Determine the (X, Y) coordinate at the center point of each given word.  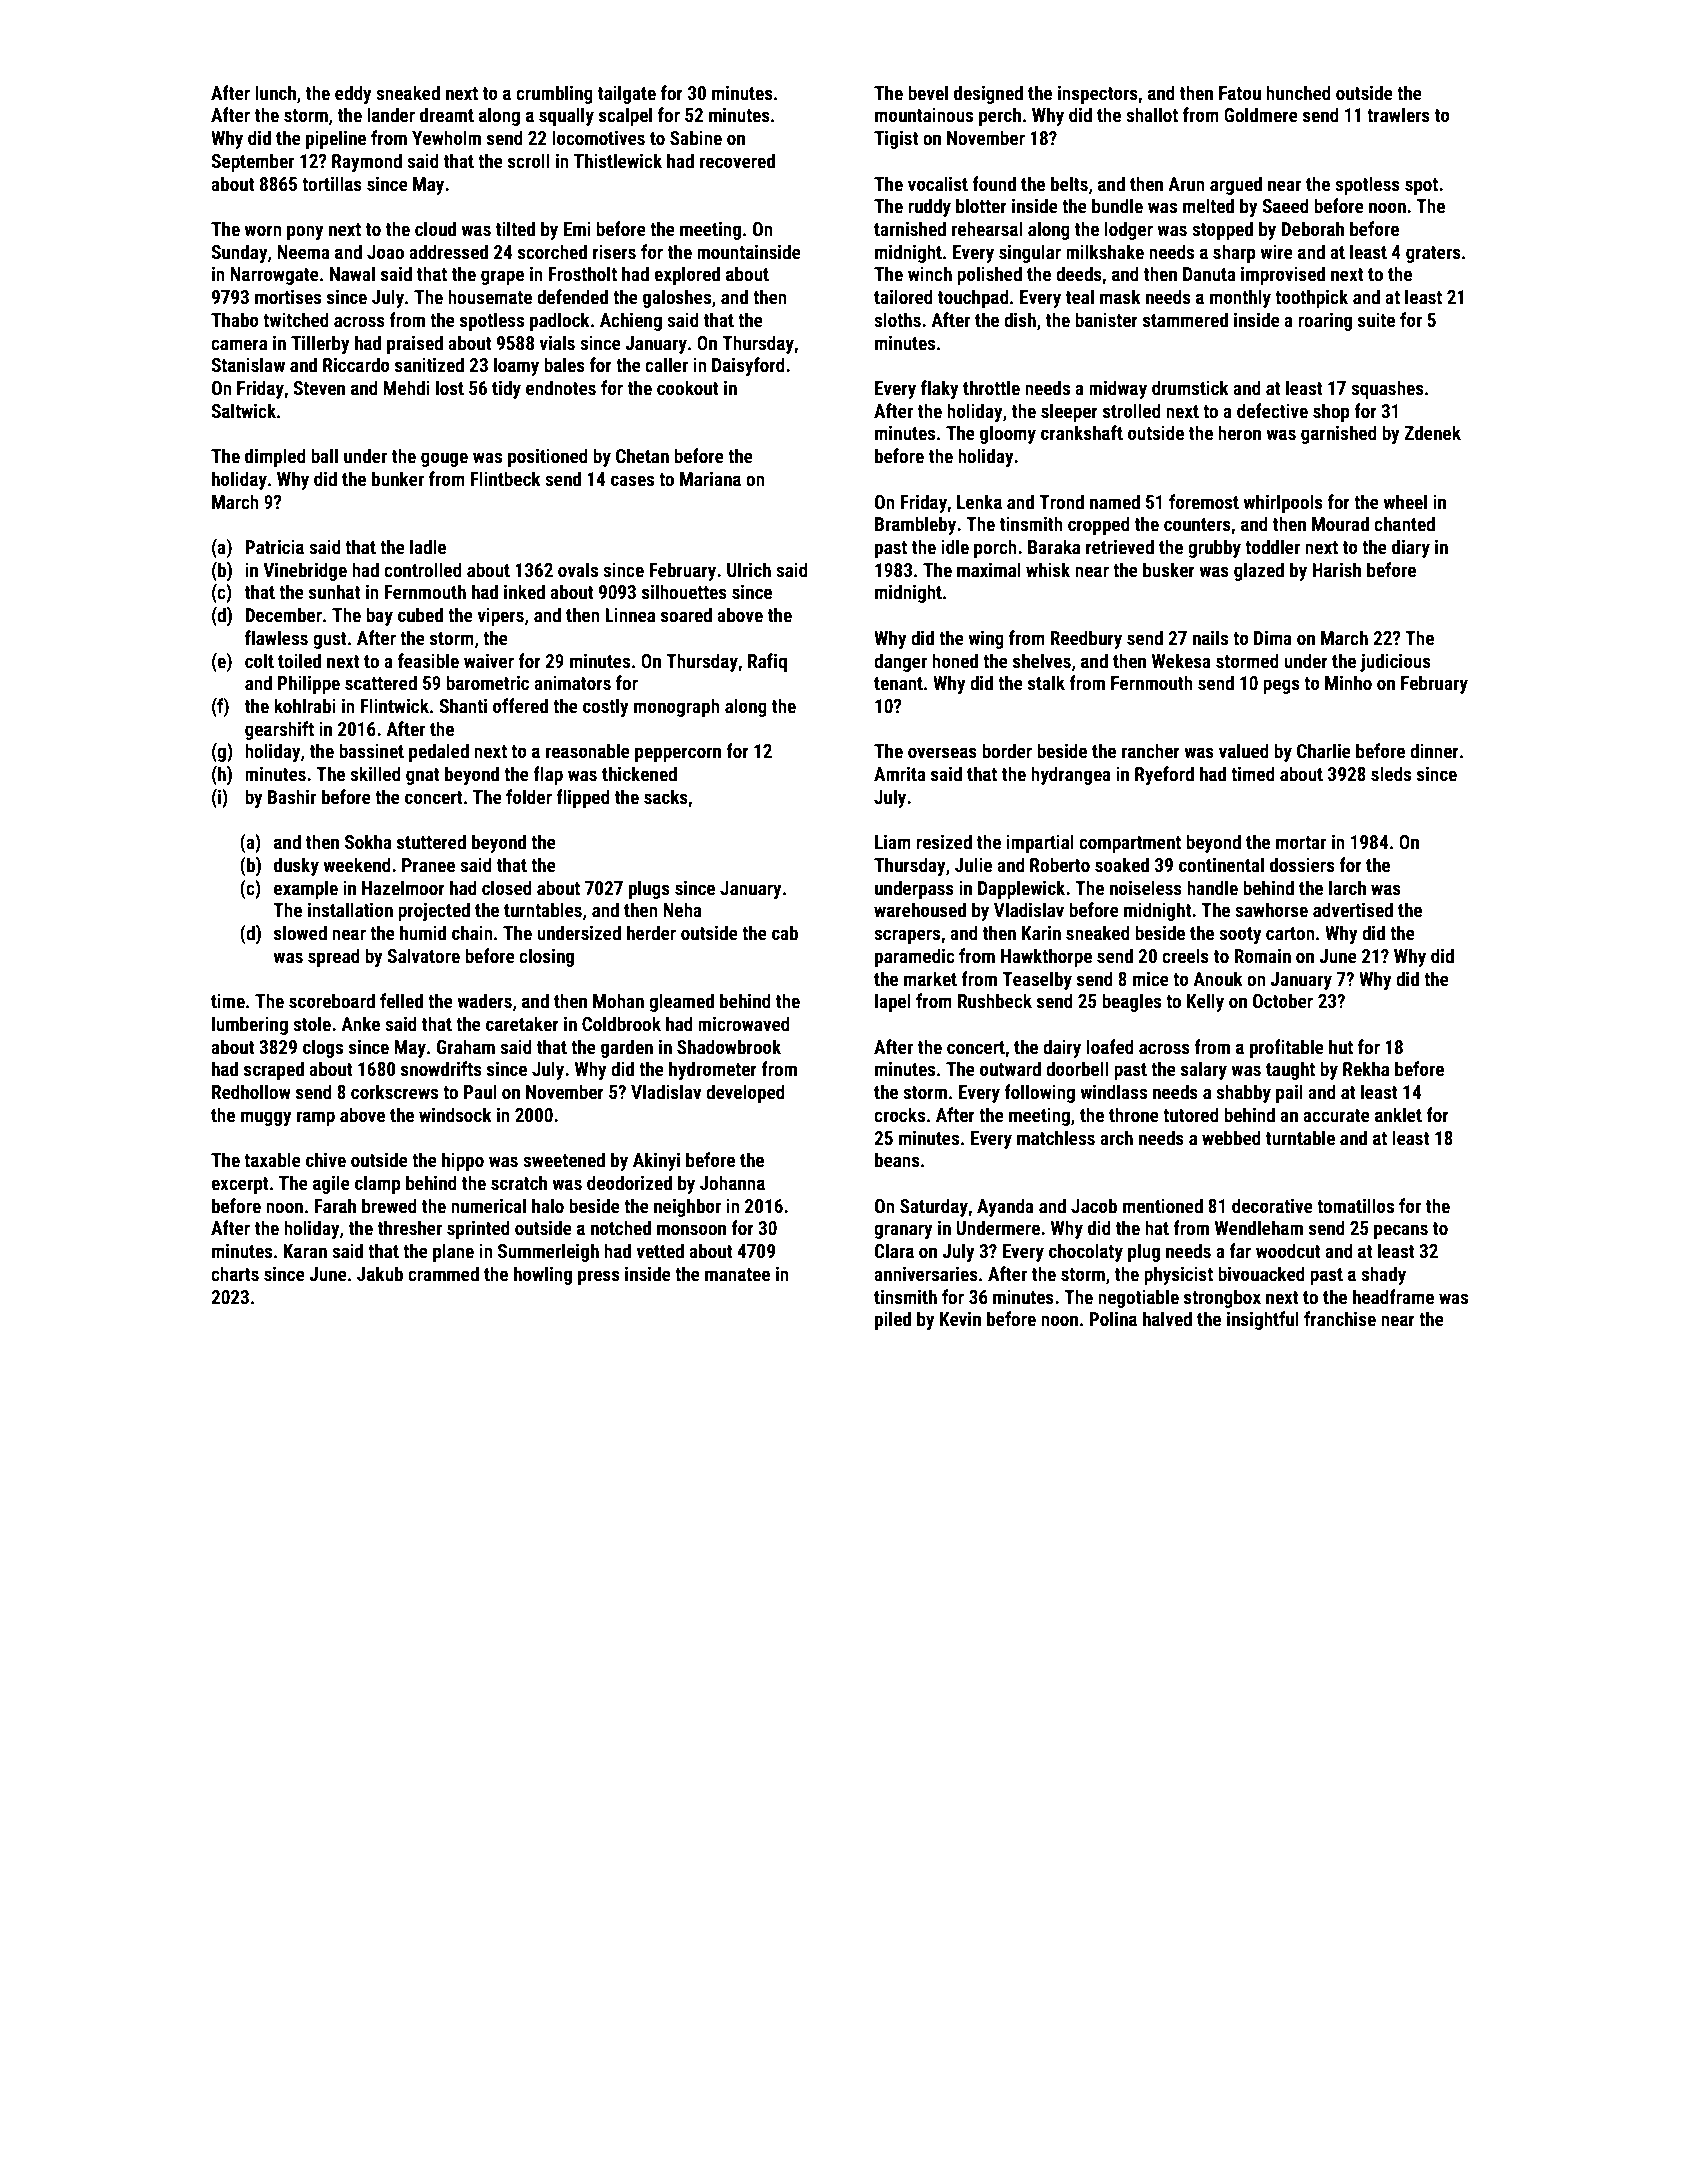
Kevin (960, 1319)
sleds (1391, 773)
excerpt (239, 1185)
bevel (928, 92)
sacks (666, 796)
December (283, 614)
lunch (275, 92)
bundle (1117, 205)
